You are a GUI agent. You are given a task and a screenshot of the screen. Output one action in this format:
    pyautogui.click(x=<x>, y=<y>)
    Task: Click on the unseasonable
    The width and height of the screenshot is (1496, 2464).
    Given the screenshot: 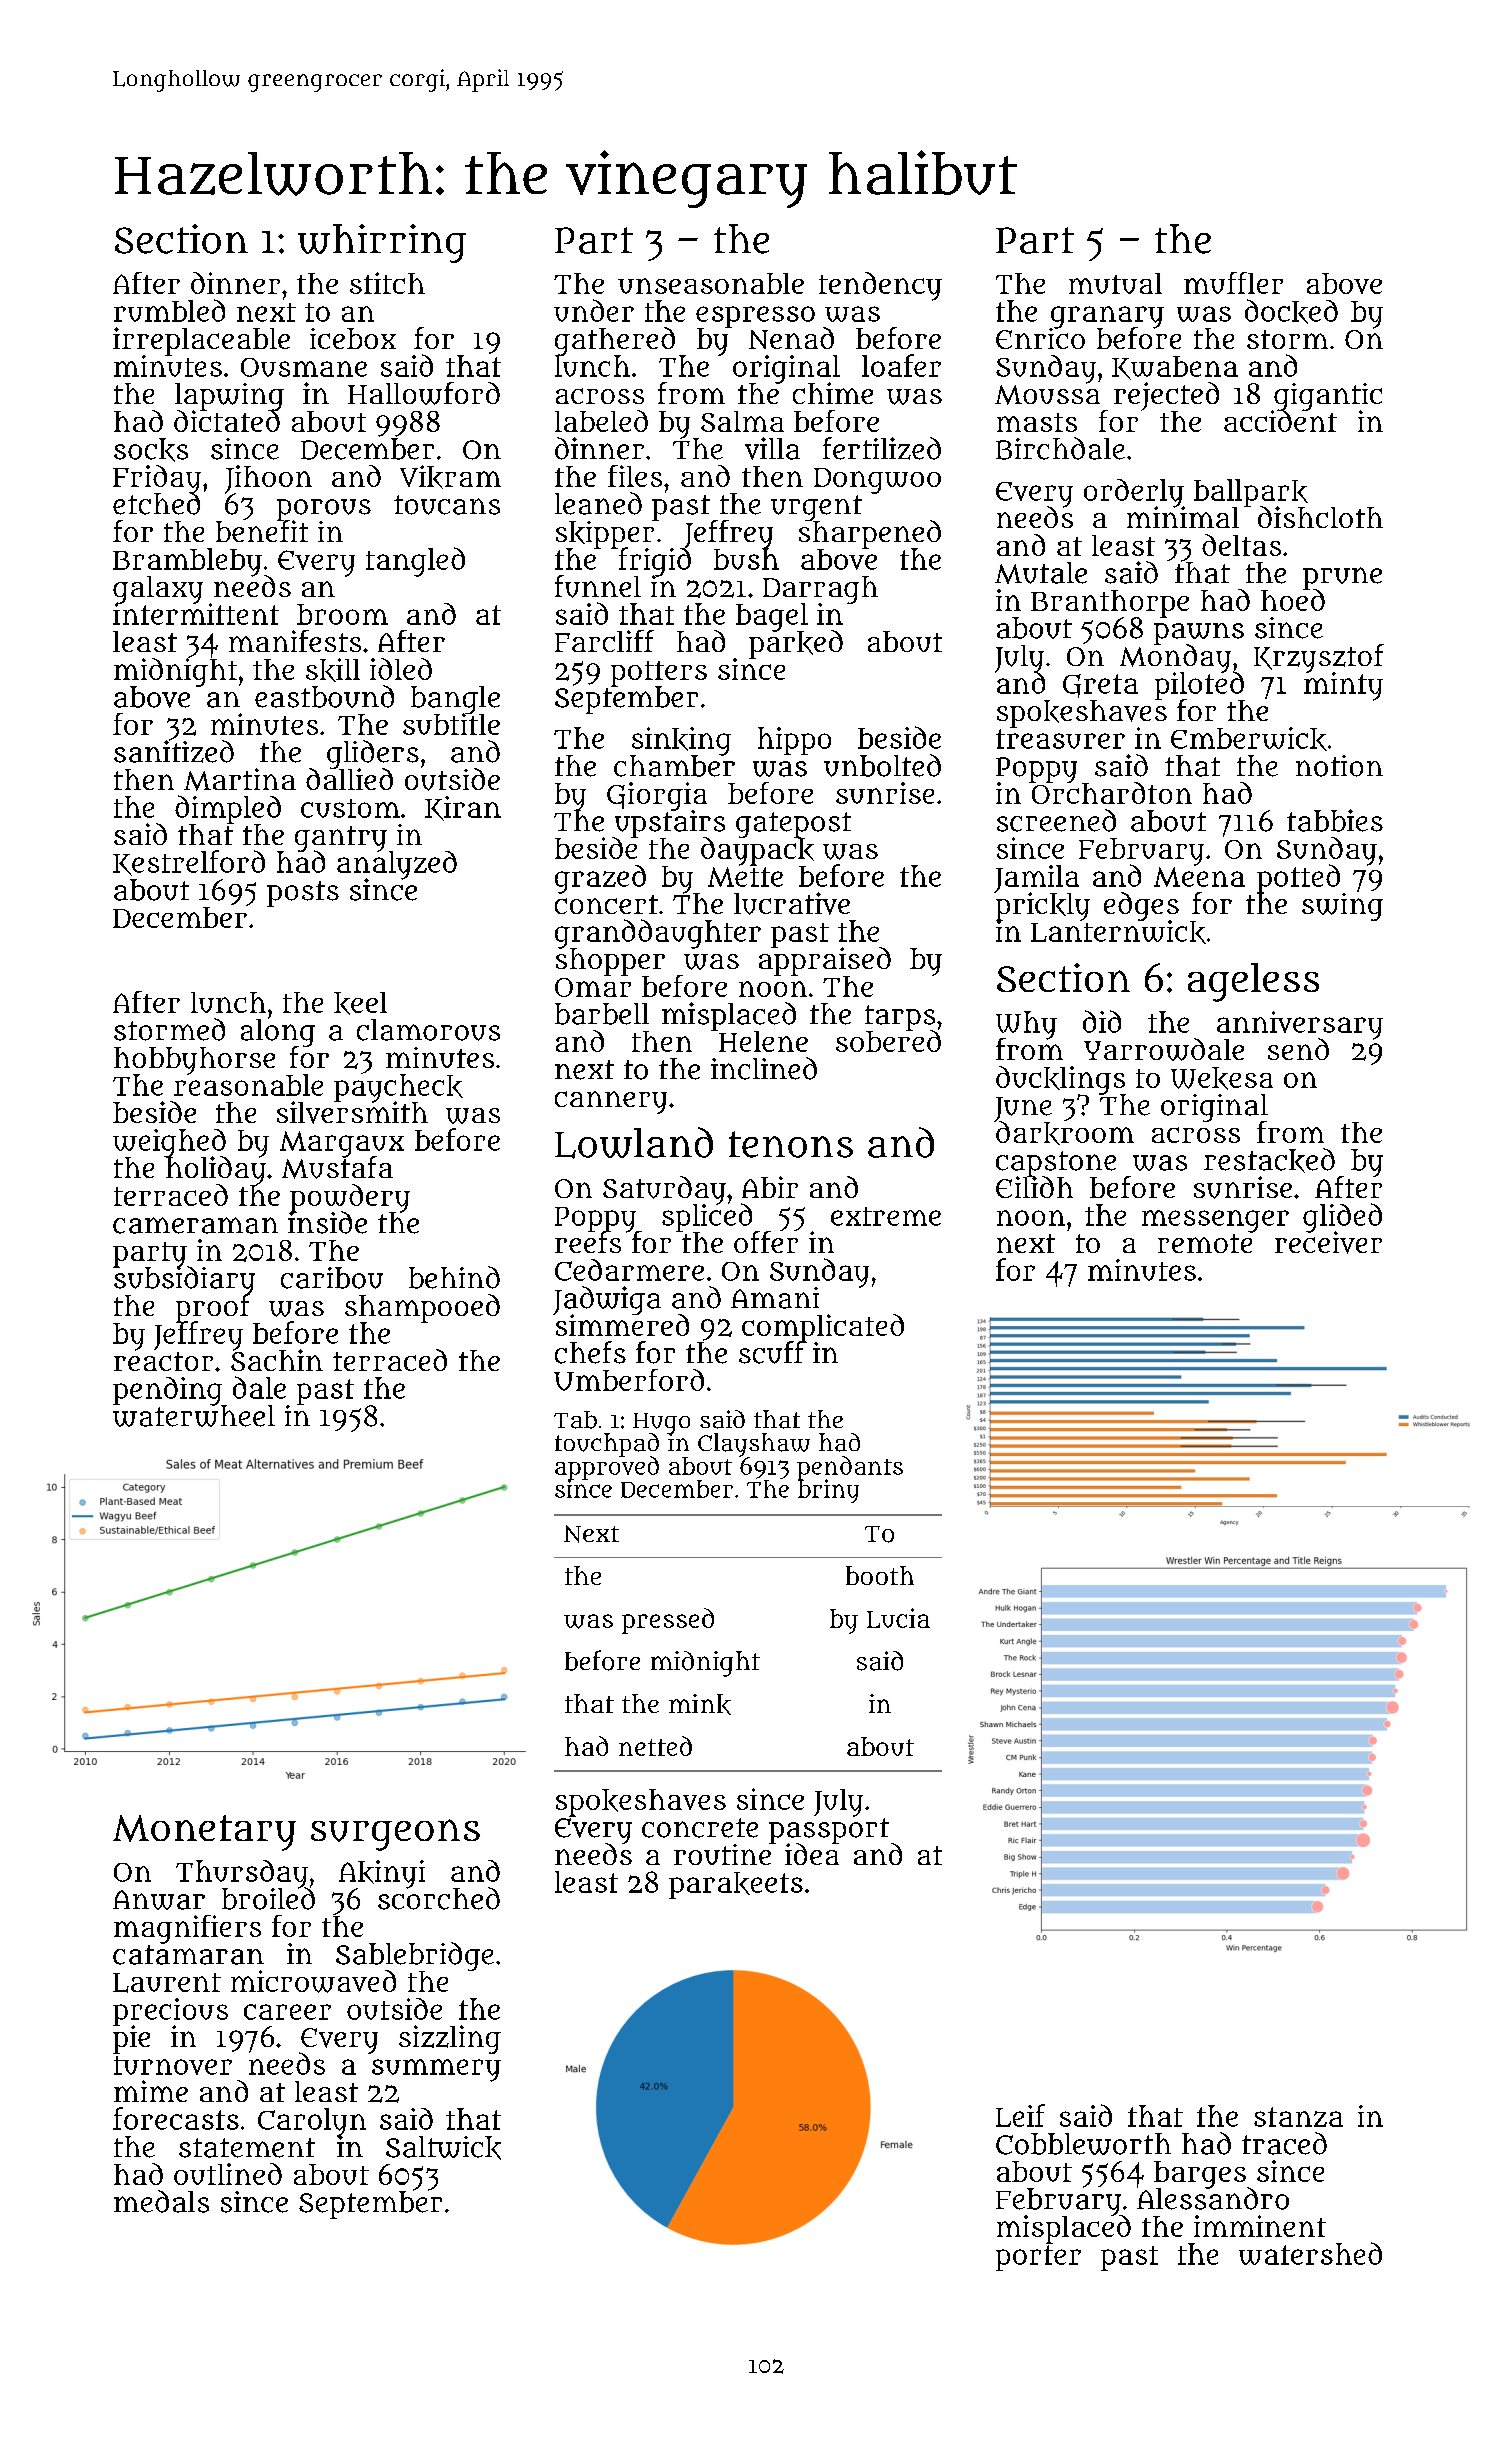 What is the action you would take?
    pyautogui.click(x=711, y=283)
